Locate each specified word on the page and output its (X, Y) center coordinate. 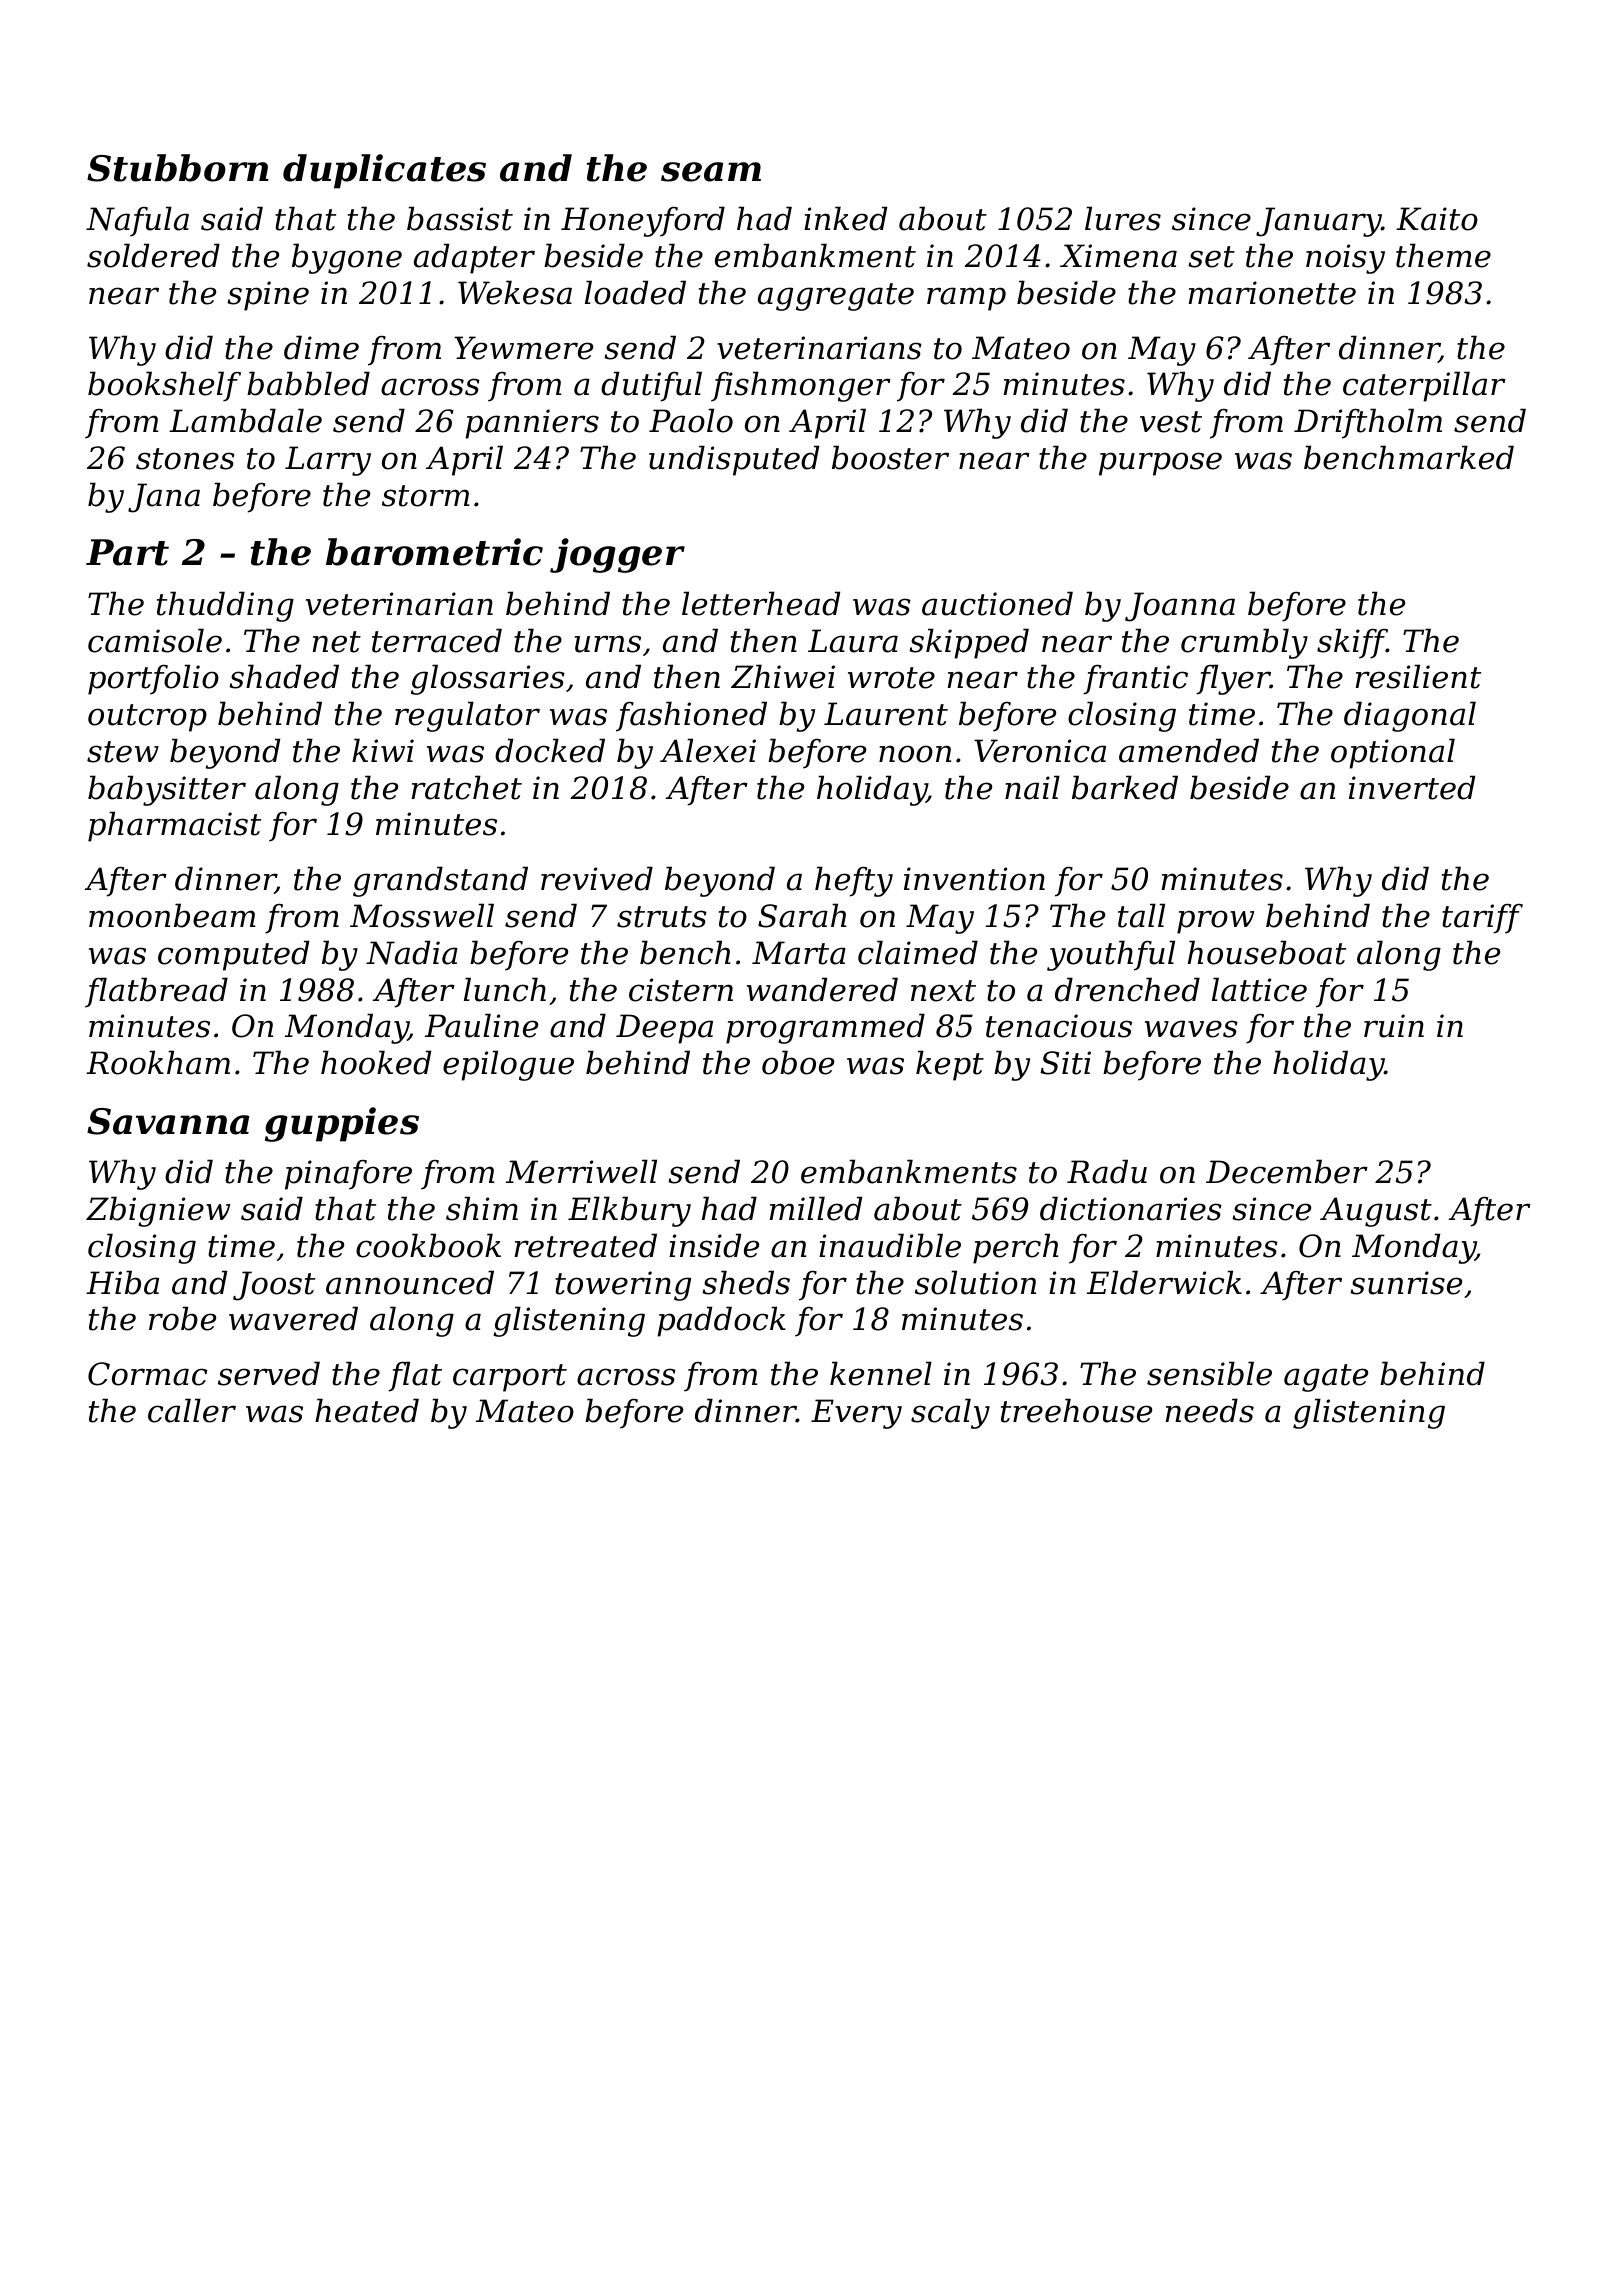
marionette (1272, 293)
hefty (854, 881)
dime (321, 347)
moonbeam (172, 915)
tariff (1482, 919)
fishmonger (801, 386)
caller (192, 1410)
